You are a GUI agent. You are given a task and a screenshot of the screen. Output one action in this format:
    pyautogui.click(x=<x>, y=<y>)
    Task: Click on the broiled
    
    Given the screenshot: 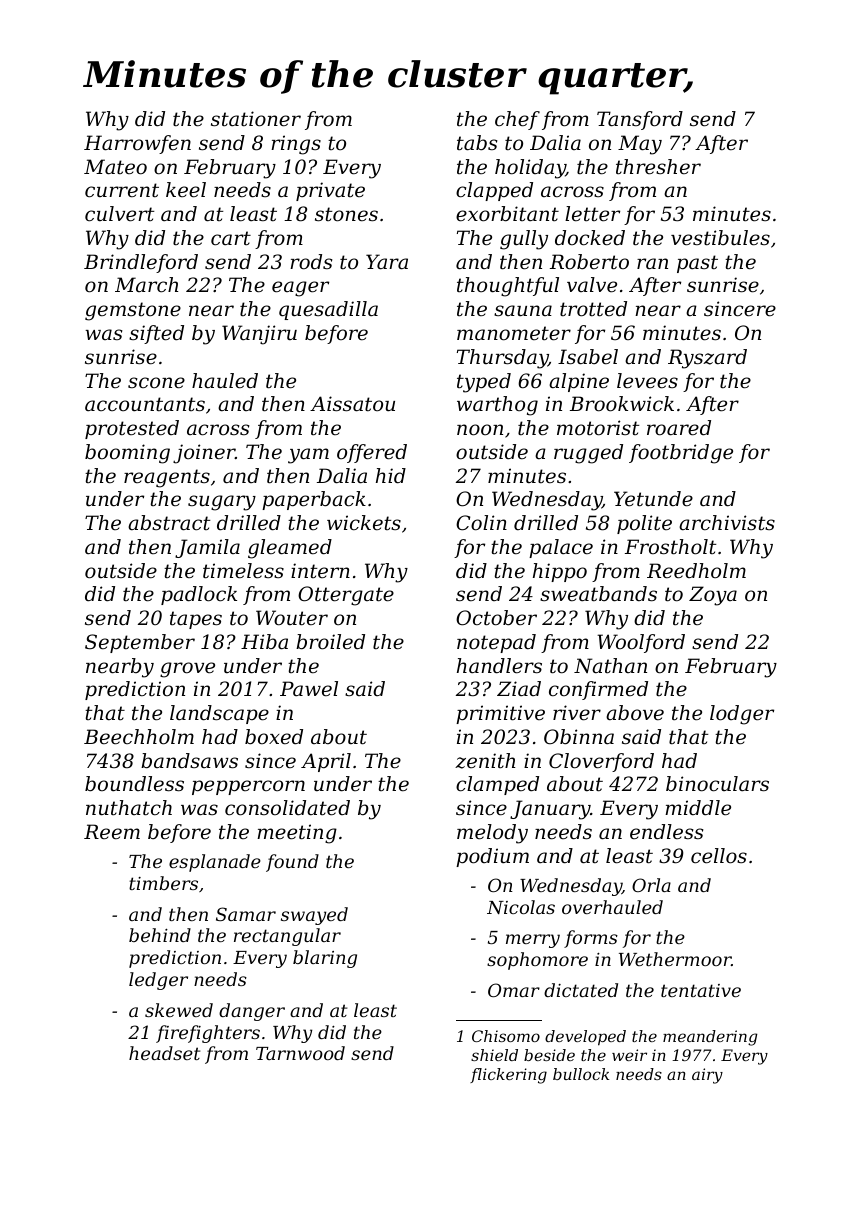 What is the action you would take?
    pyautogui.click(x=330, y=642)
